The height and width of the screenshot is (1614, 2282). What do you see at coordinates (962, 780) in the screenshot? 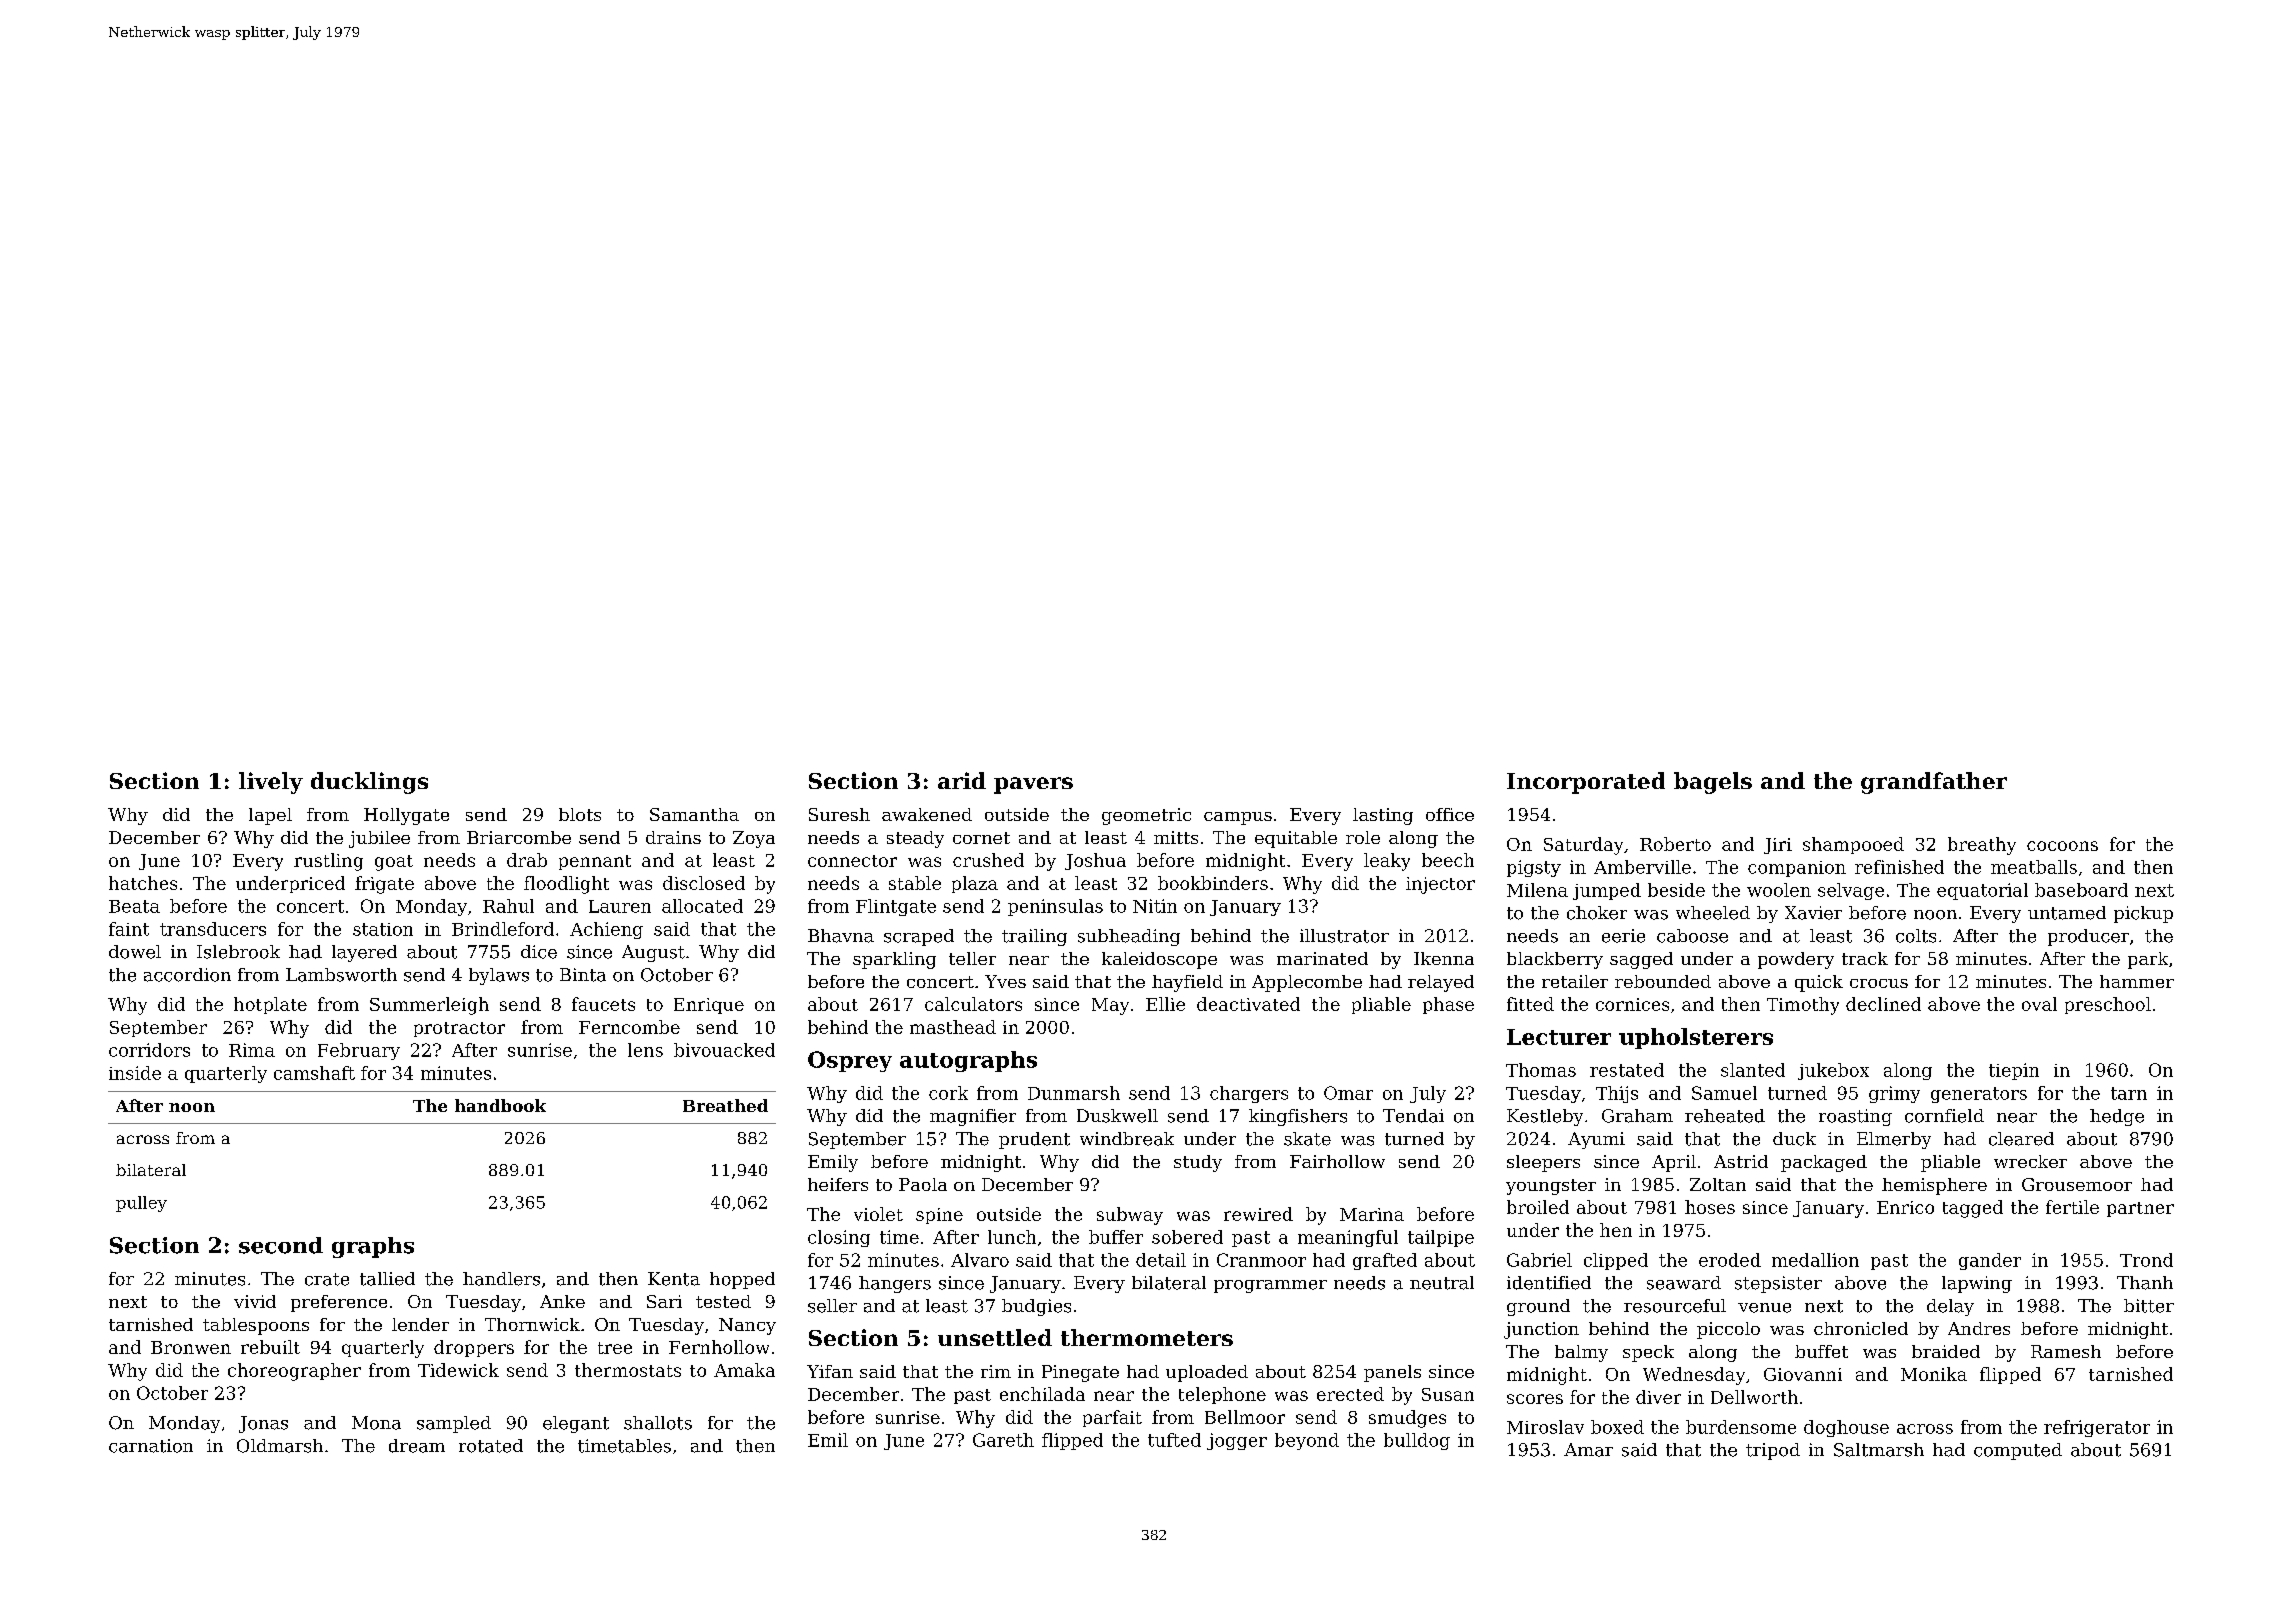
I see `arid` at bounding box center [962, 780].
